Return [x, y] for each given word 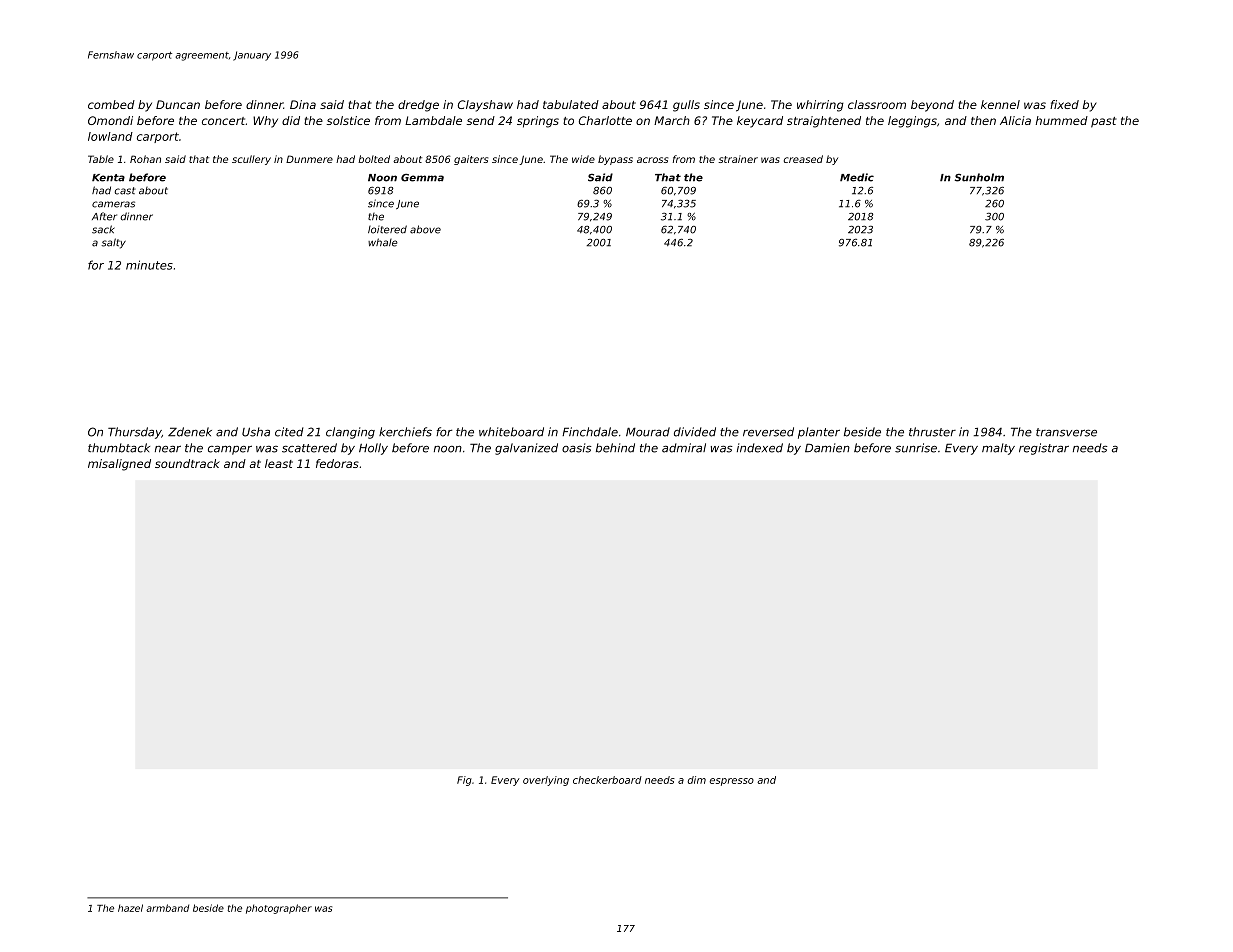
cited [289, 432]
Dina [303, 104]
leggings [912, 122]
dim [696, 780]
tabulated [571, 104]
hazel [130, 908]
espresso [731, 782]
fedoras [337, 463]
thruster [932, 432]
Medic [857, 177]
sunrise [916, 448]
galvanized [526, 449]
